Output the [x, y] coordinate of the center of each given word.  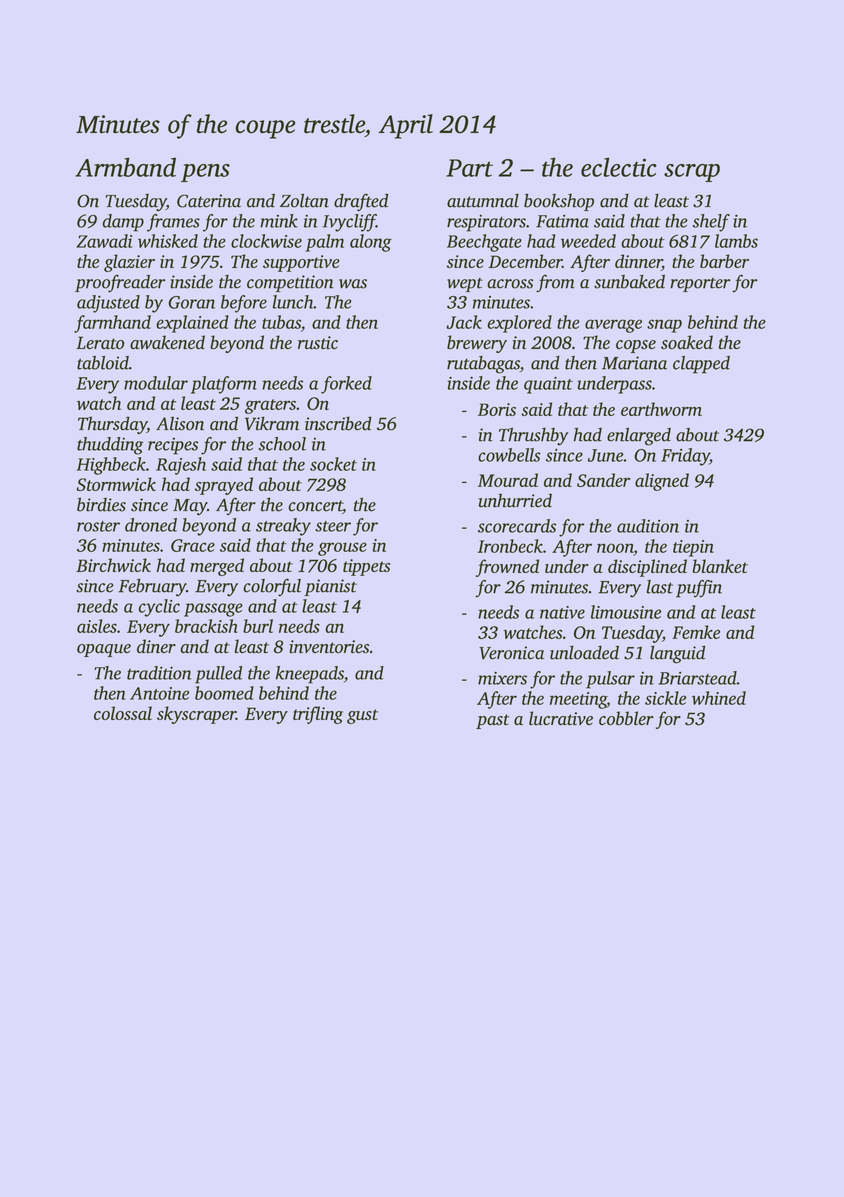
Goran [191, 302]
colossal [123, 713]
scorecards [517, 526]
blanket [720, 566]
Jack [464, 322]
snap [664, 326]
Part [469, 168]
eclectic [619, 167]
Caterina [209, 201]
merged [217, 567]
